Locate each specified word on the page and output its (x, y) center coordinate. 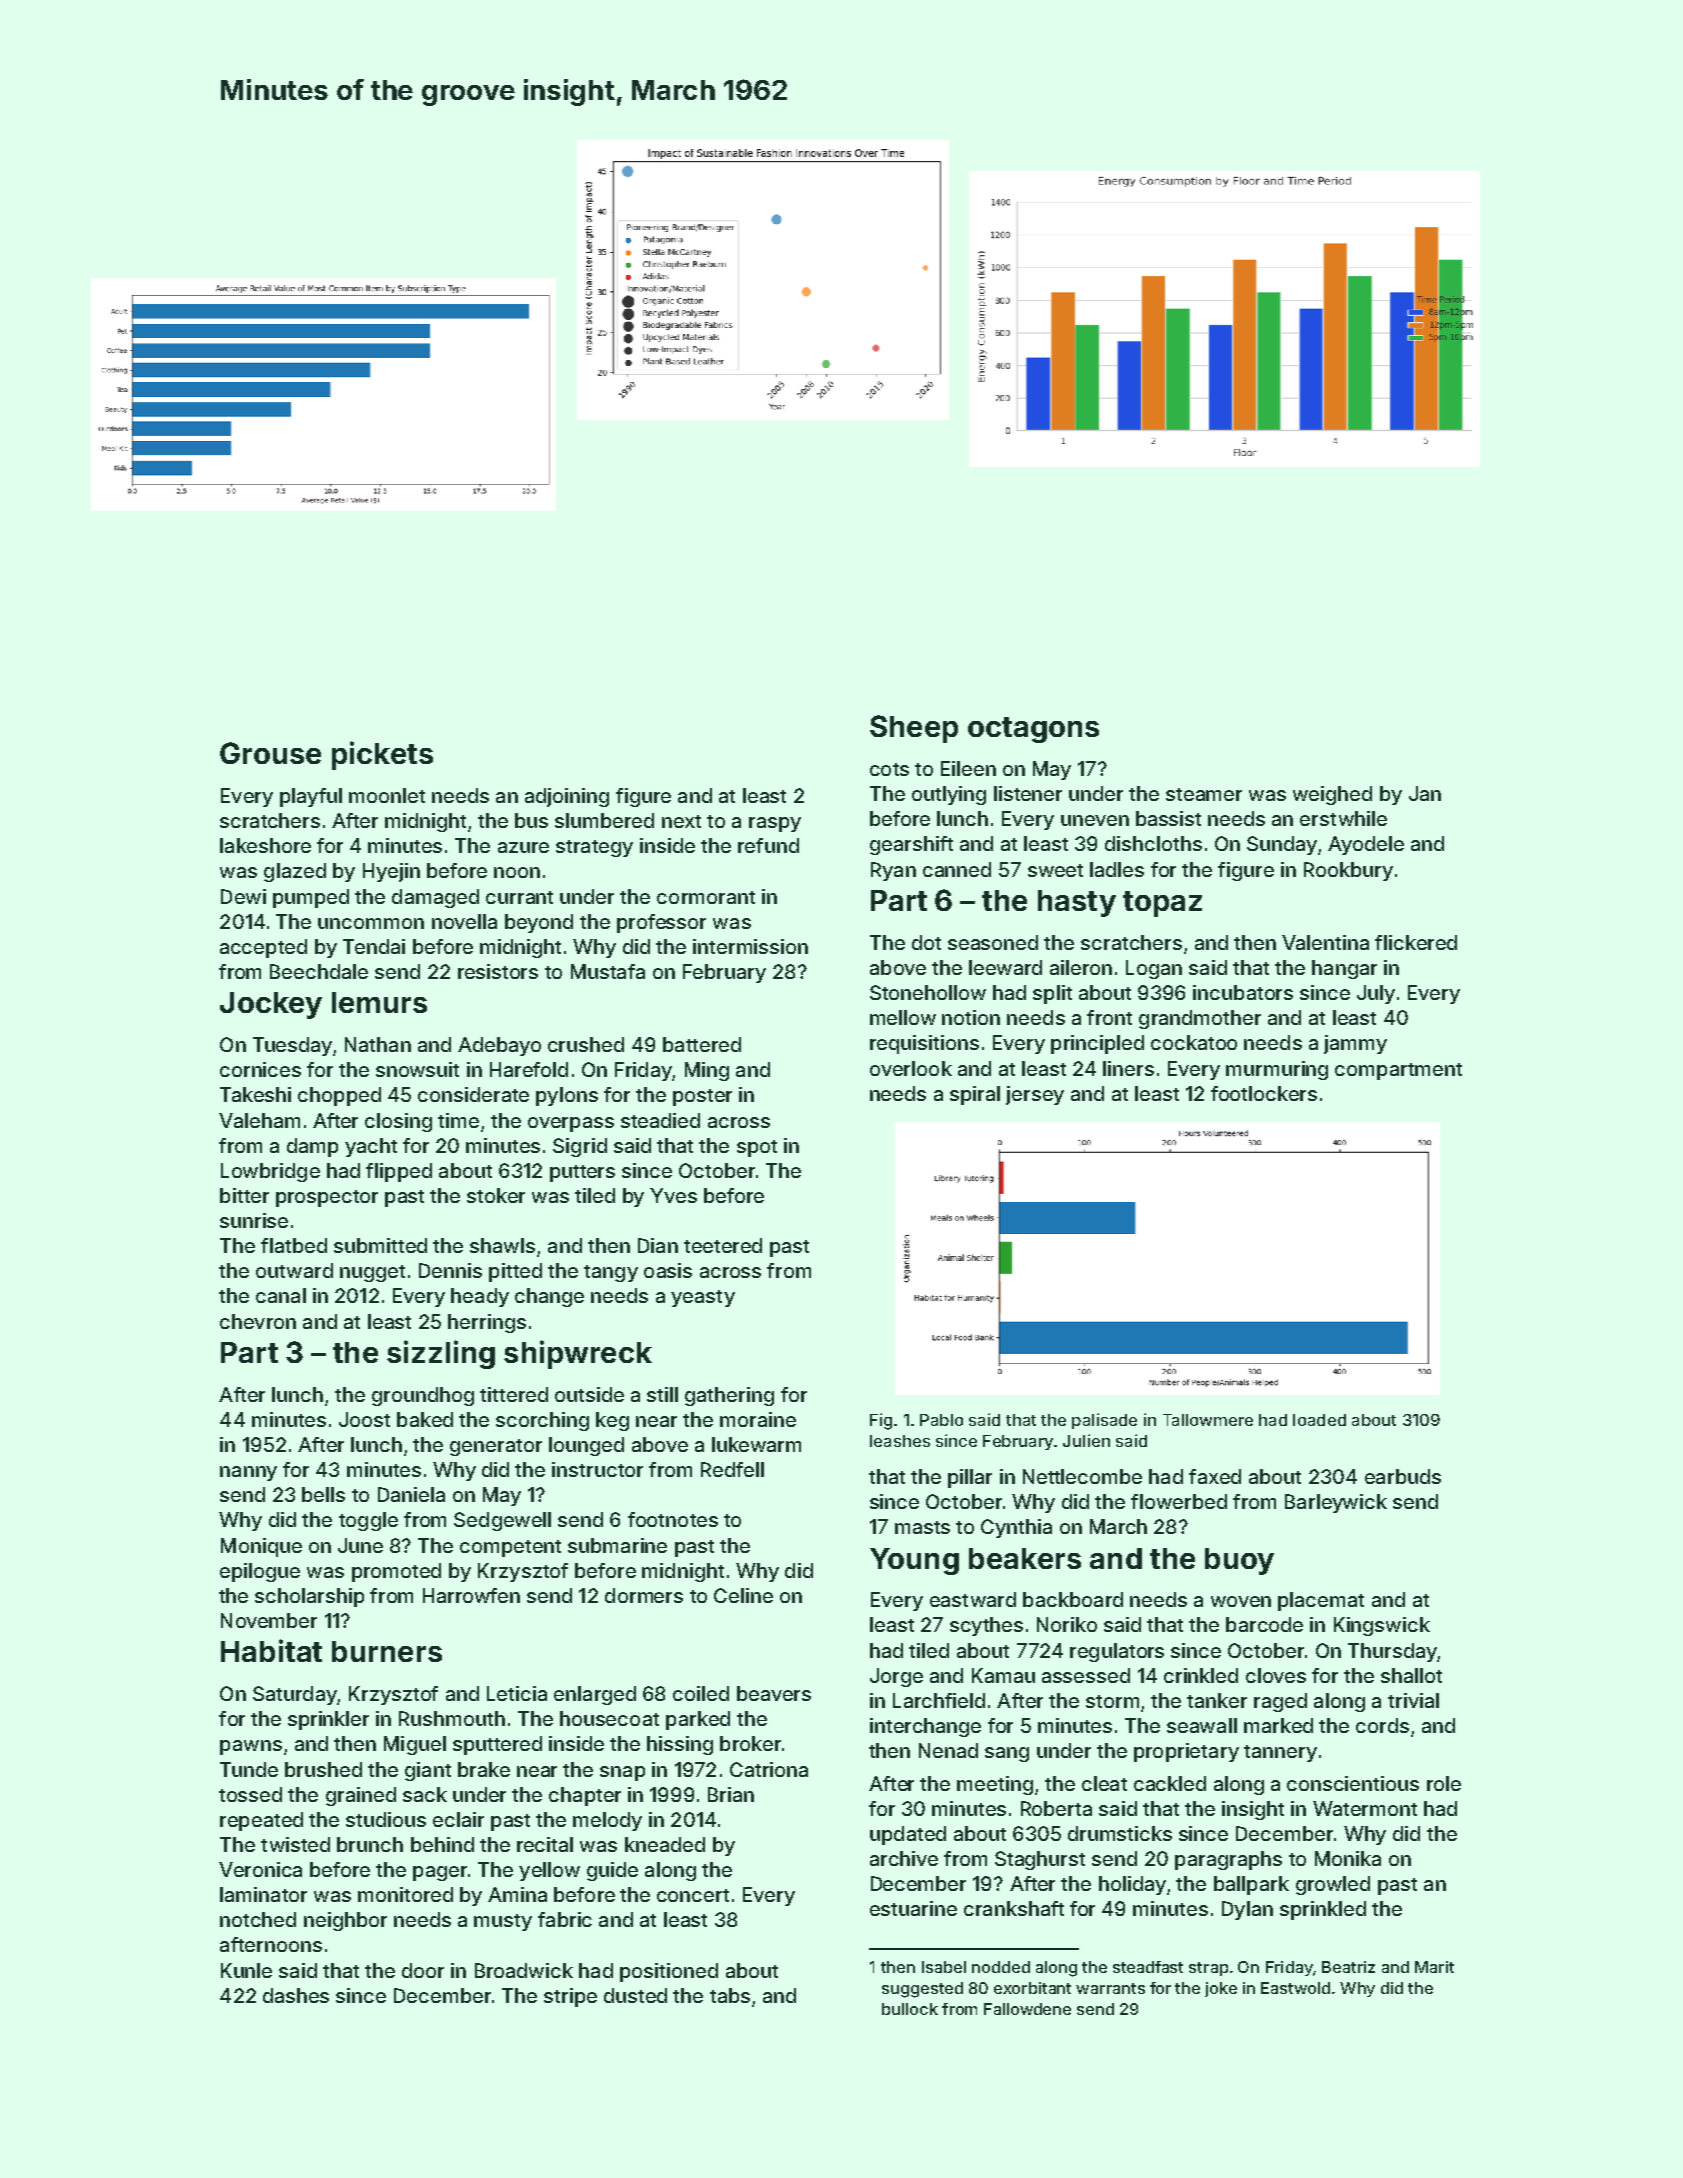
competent (510, 1548)
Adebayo (499, 1046)
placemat (1321, 1601)
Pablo (941, 1420)
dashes (296, 1995)
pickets (382, 755)
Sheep (914, 729)
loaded (1319, 1420)
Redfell (732, 1469)
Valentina (1325, 942)
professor (661, 923)
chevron (258, 1321)
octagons (1033, 730)
